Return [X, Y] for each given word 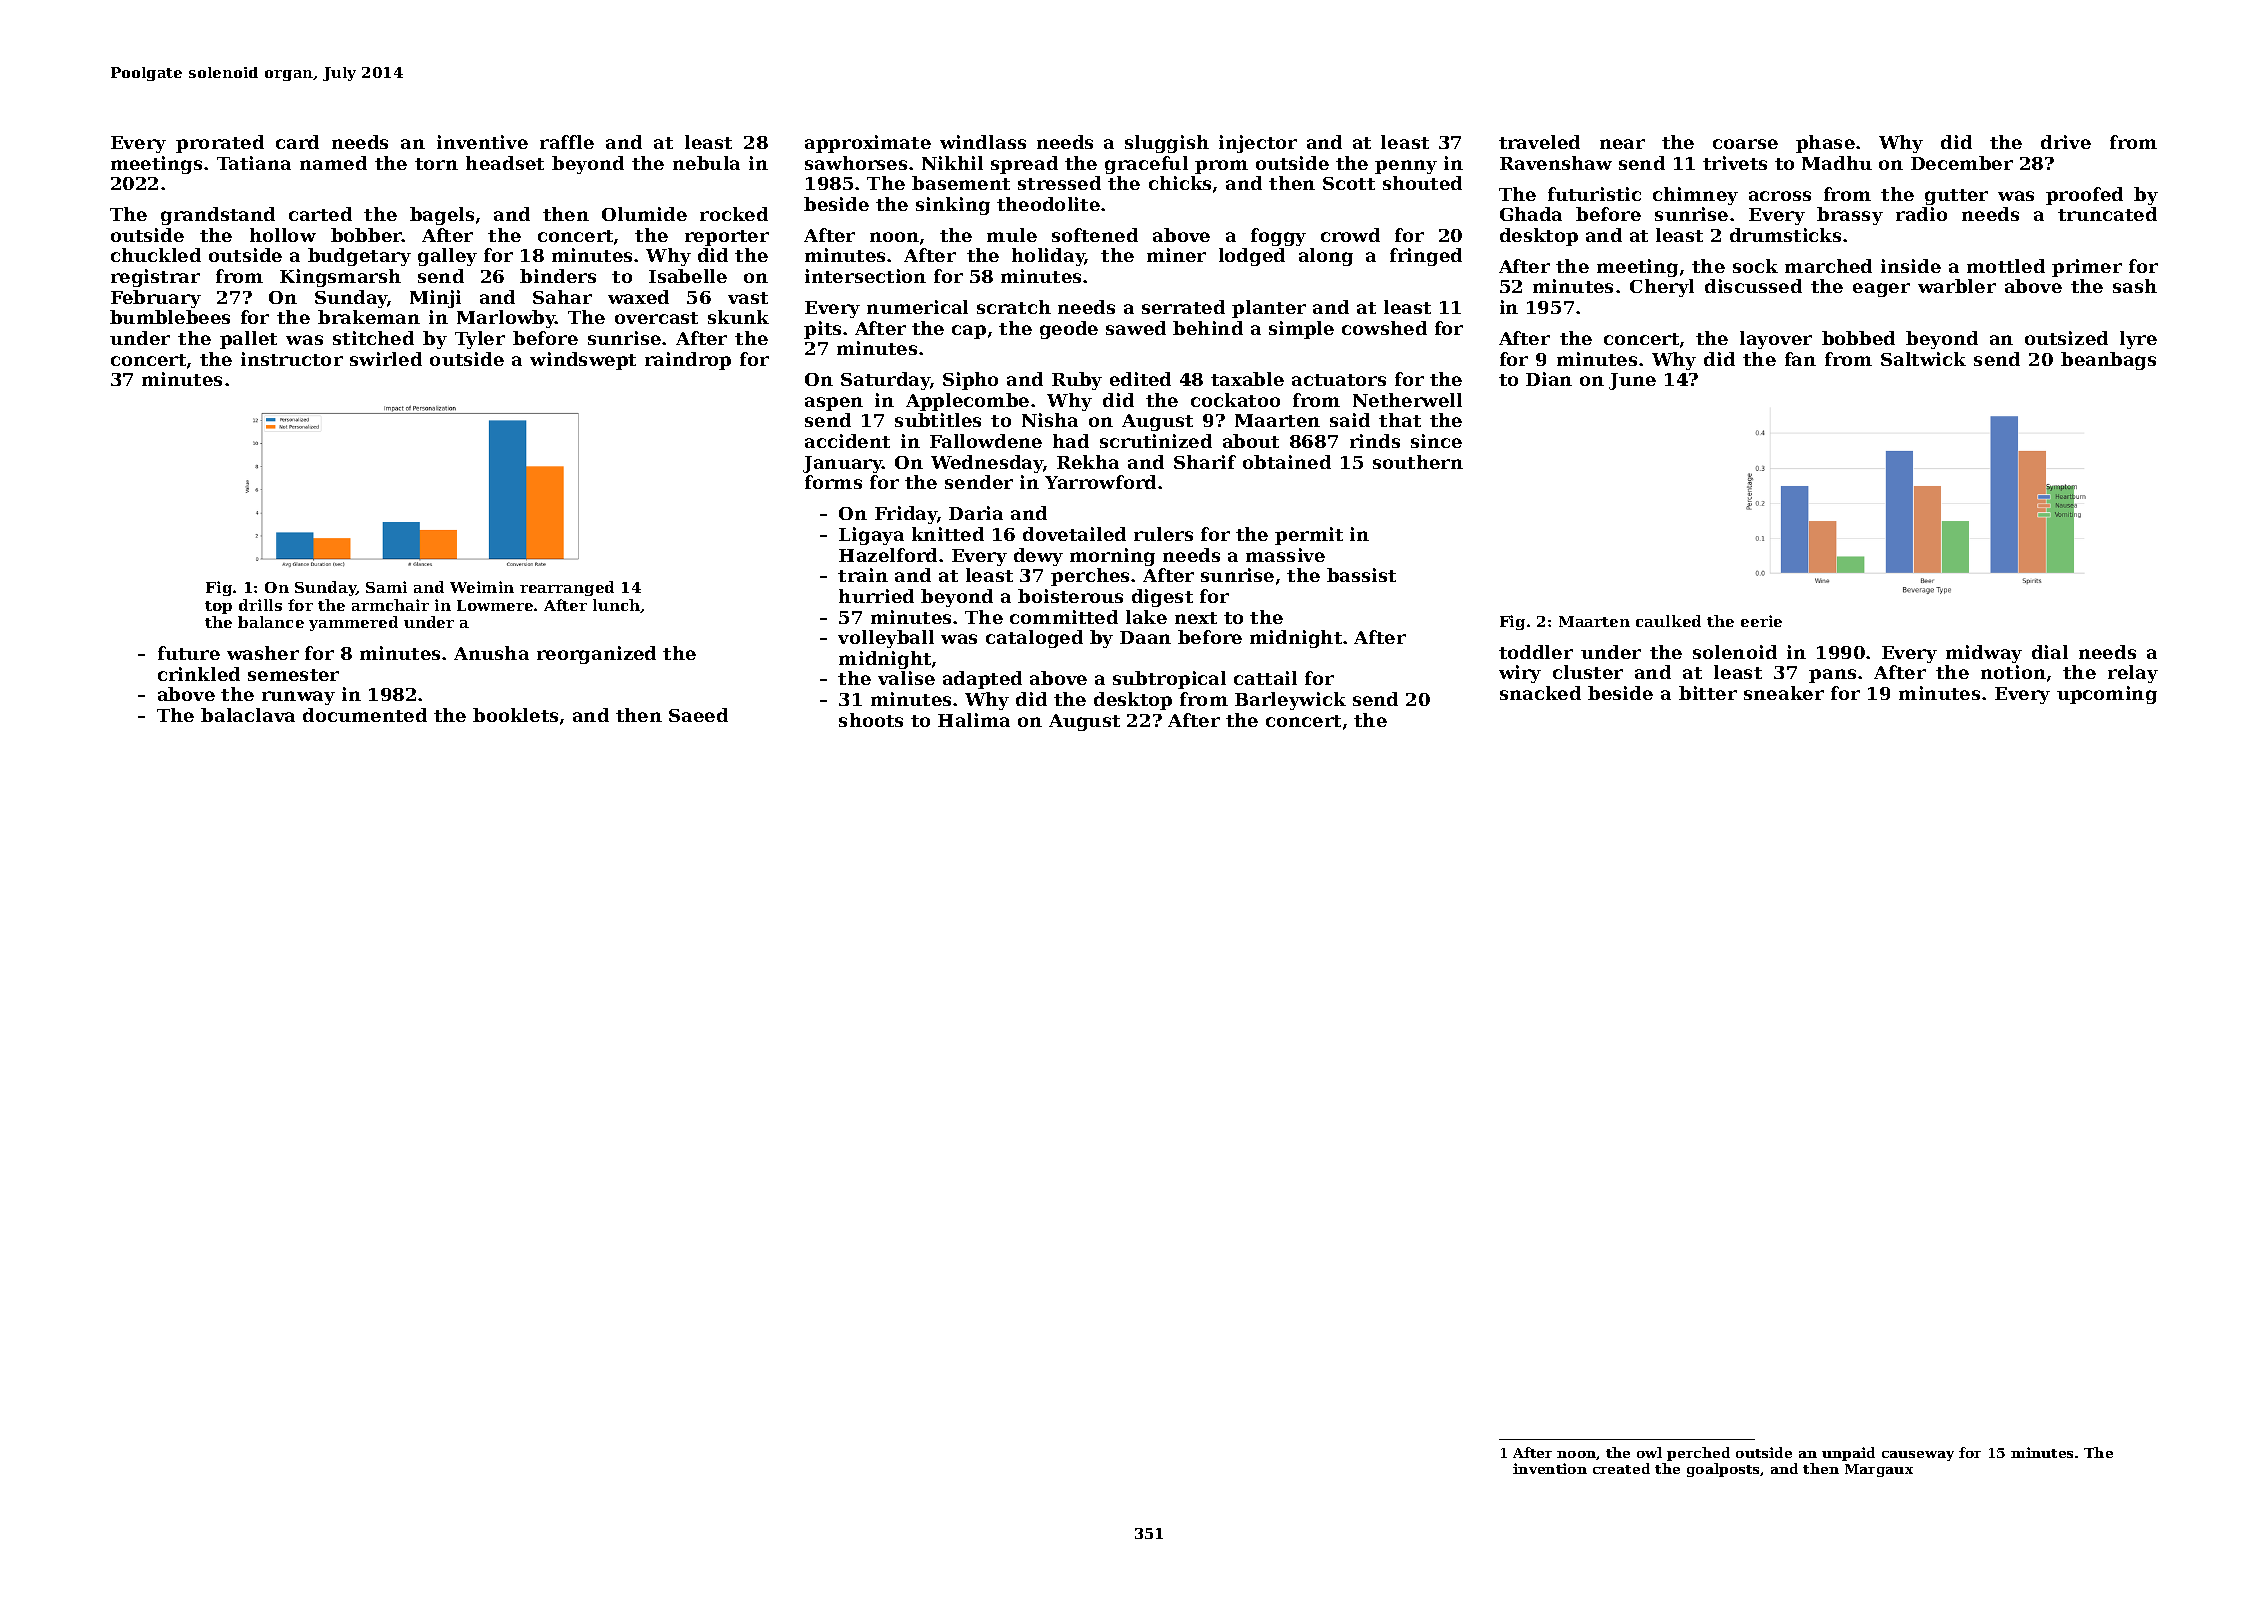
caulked [1668, 621]
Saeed [698, 715]
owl [1649, 1452]
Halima [974, 720]
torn [436, 164]
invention [1550, 1468]
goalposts [1723, 1470]
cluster [1588, 672]
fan [1800, 359]
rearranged [567, 588]
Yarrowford [1100, 482]
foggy [1278, 237]
